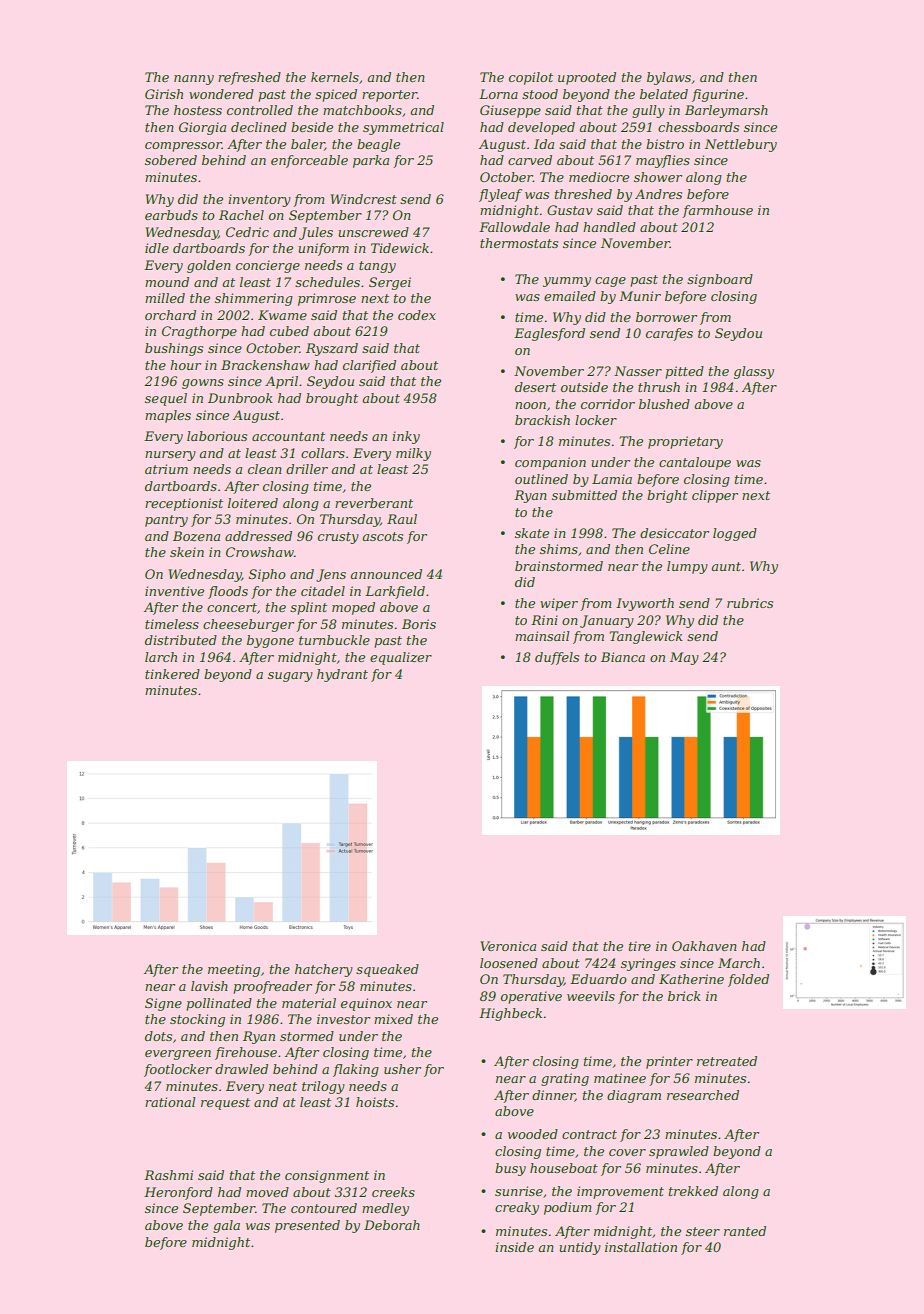  Describe the element at coordinates (194, 80) in the page. I see `nanny` at that location.
